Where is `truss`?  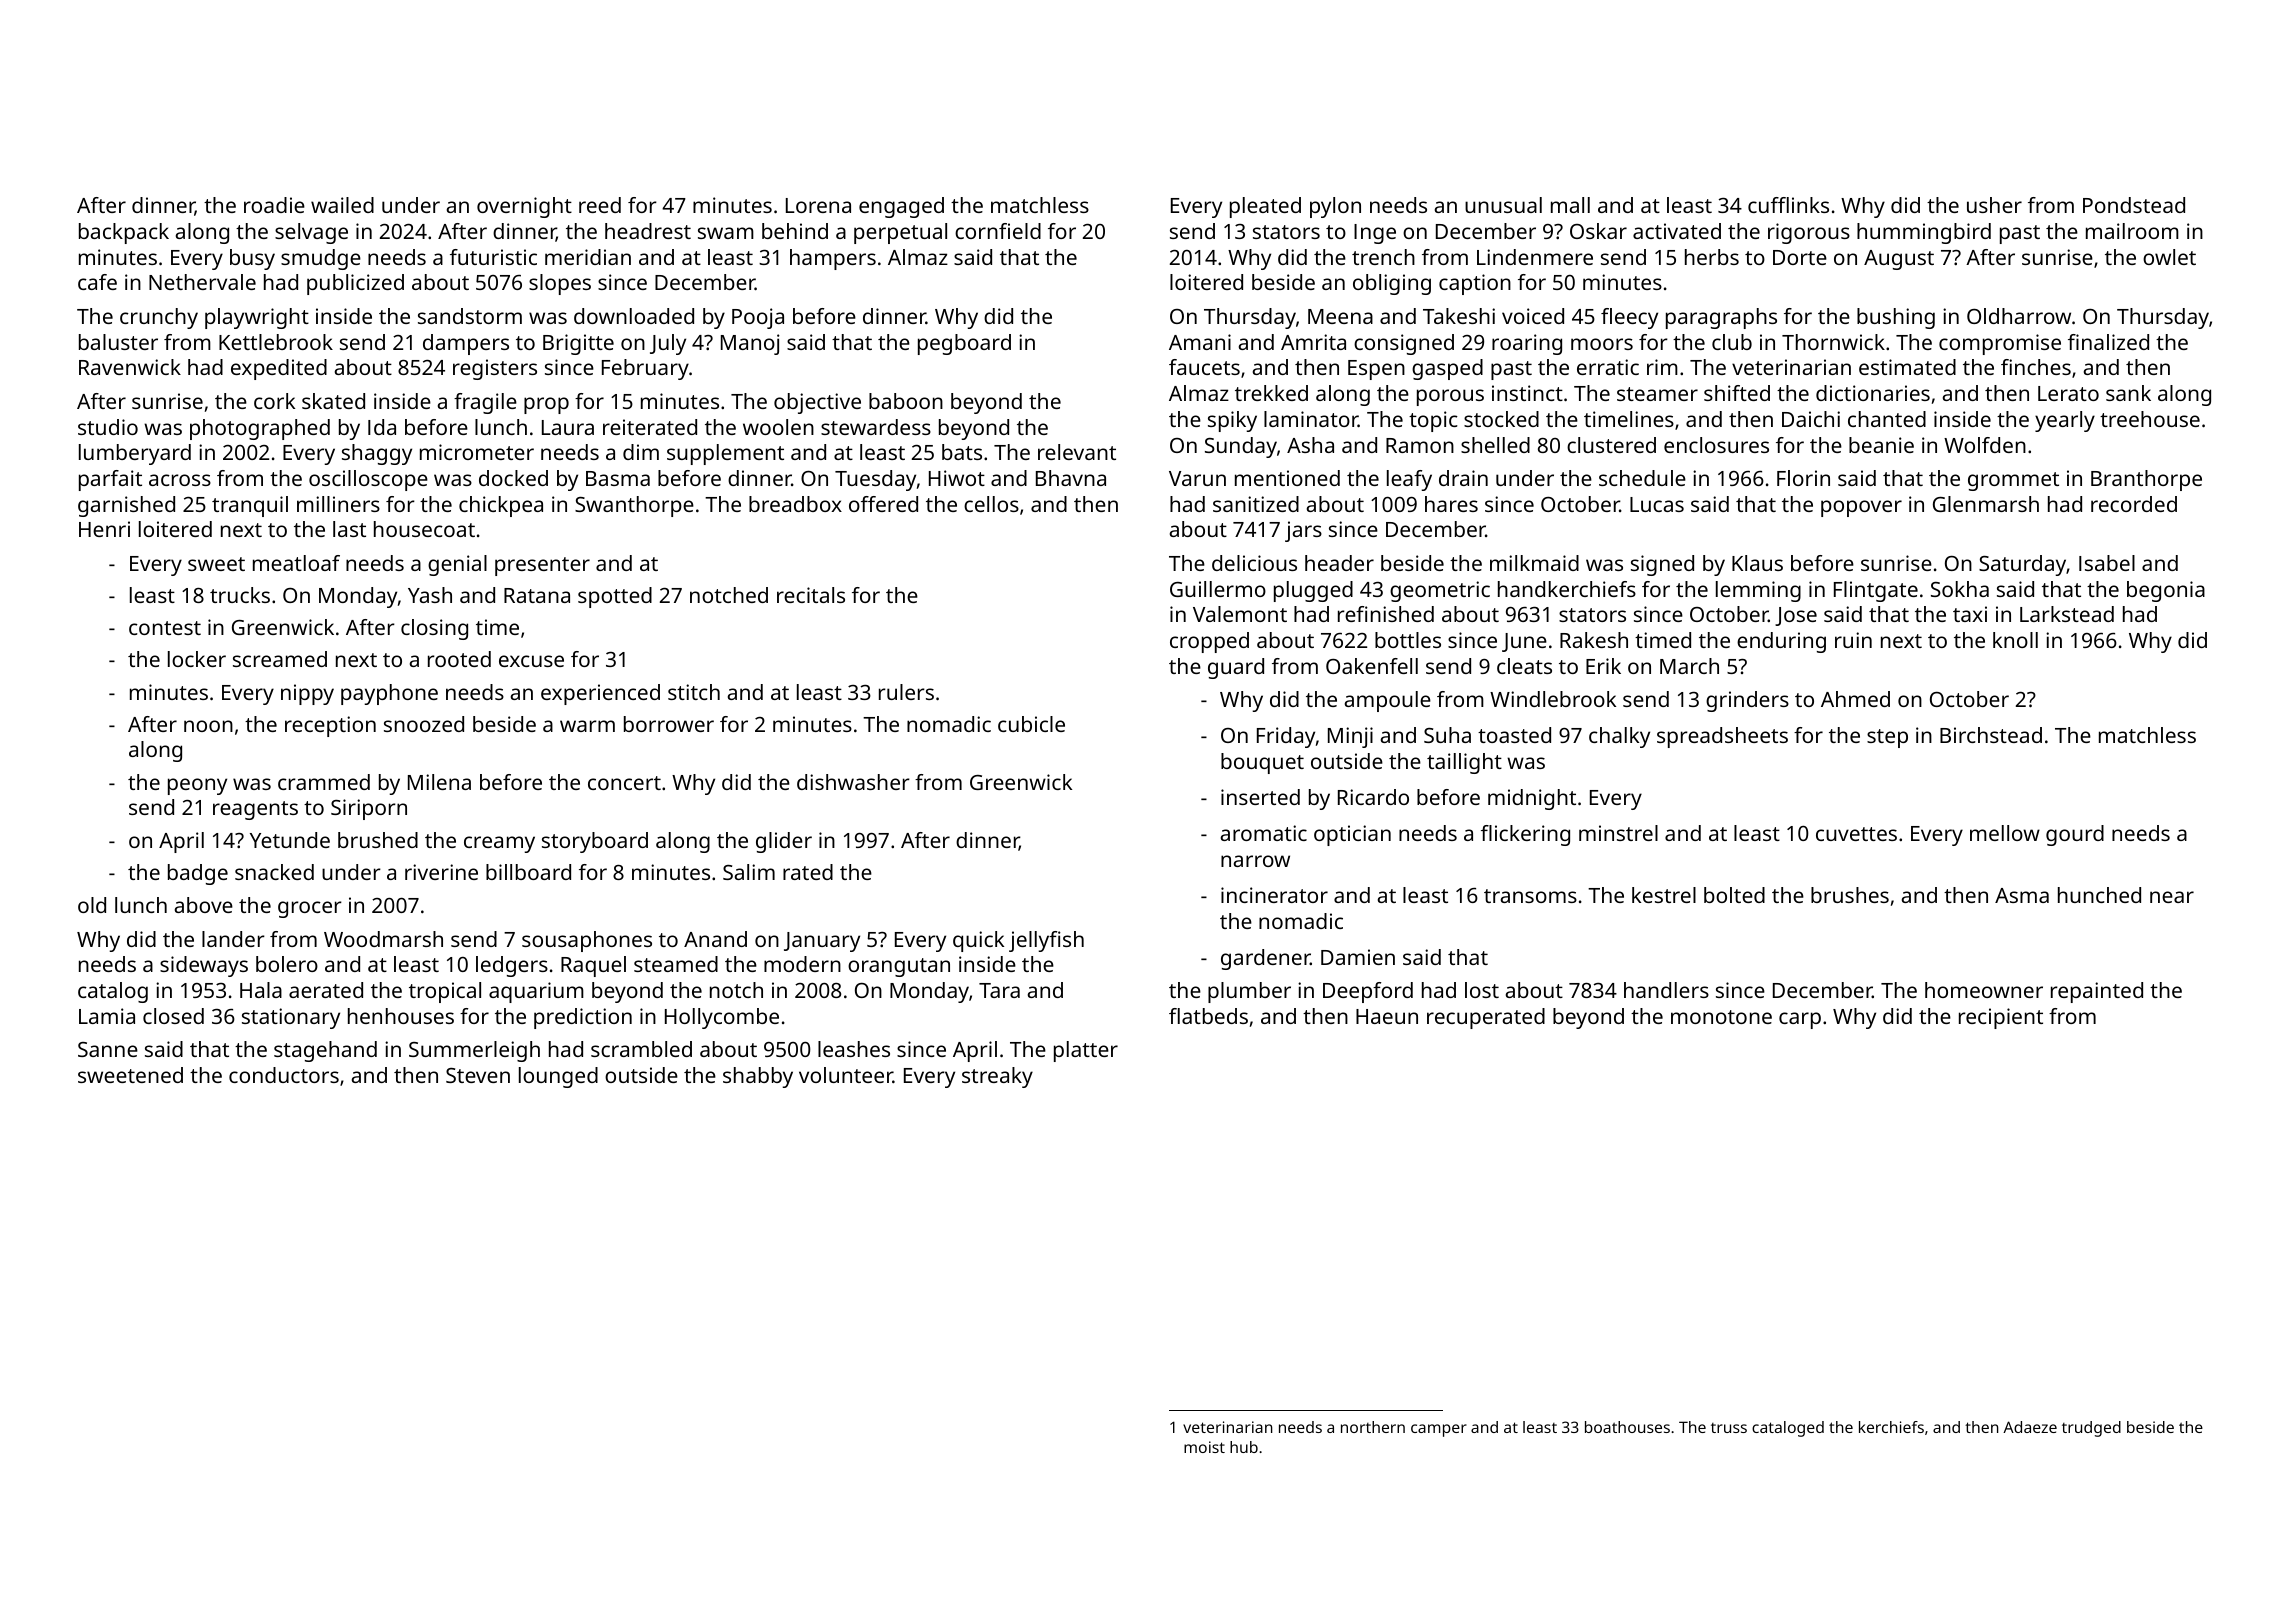 truss is located at coordinates (1729, 1428).
